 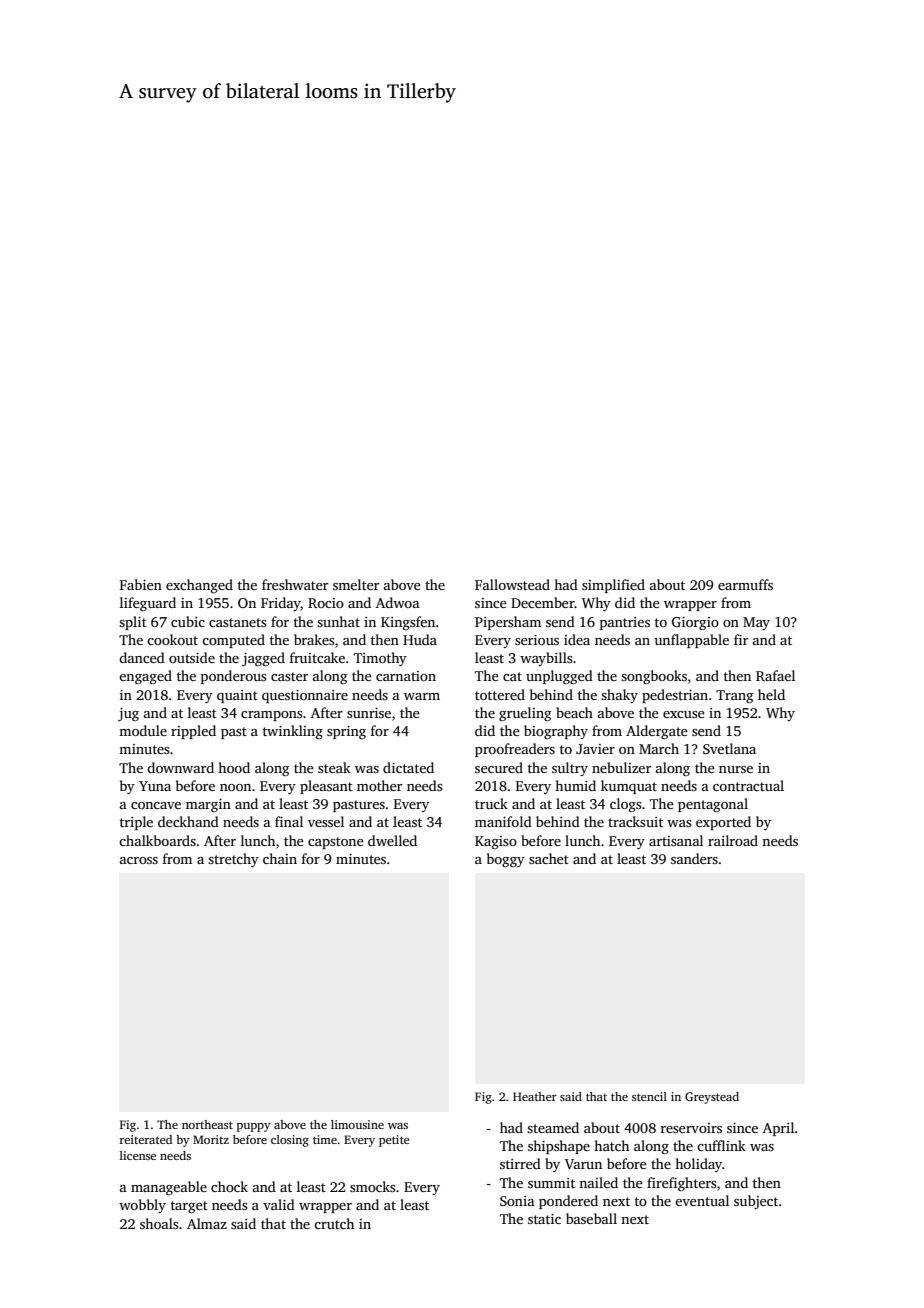 I want to click on Almaz, so click(x=207, y=1223).
